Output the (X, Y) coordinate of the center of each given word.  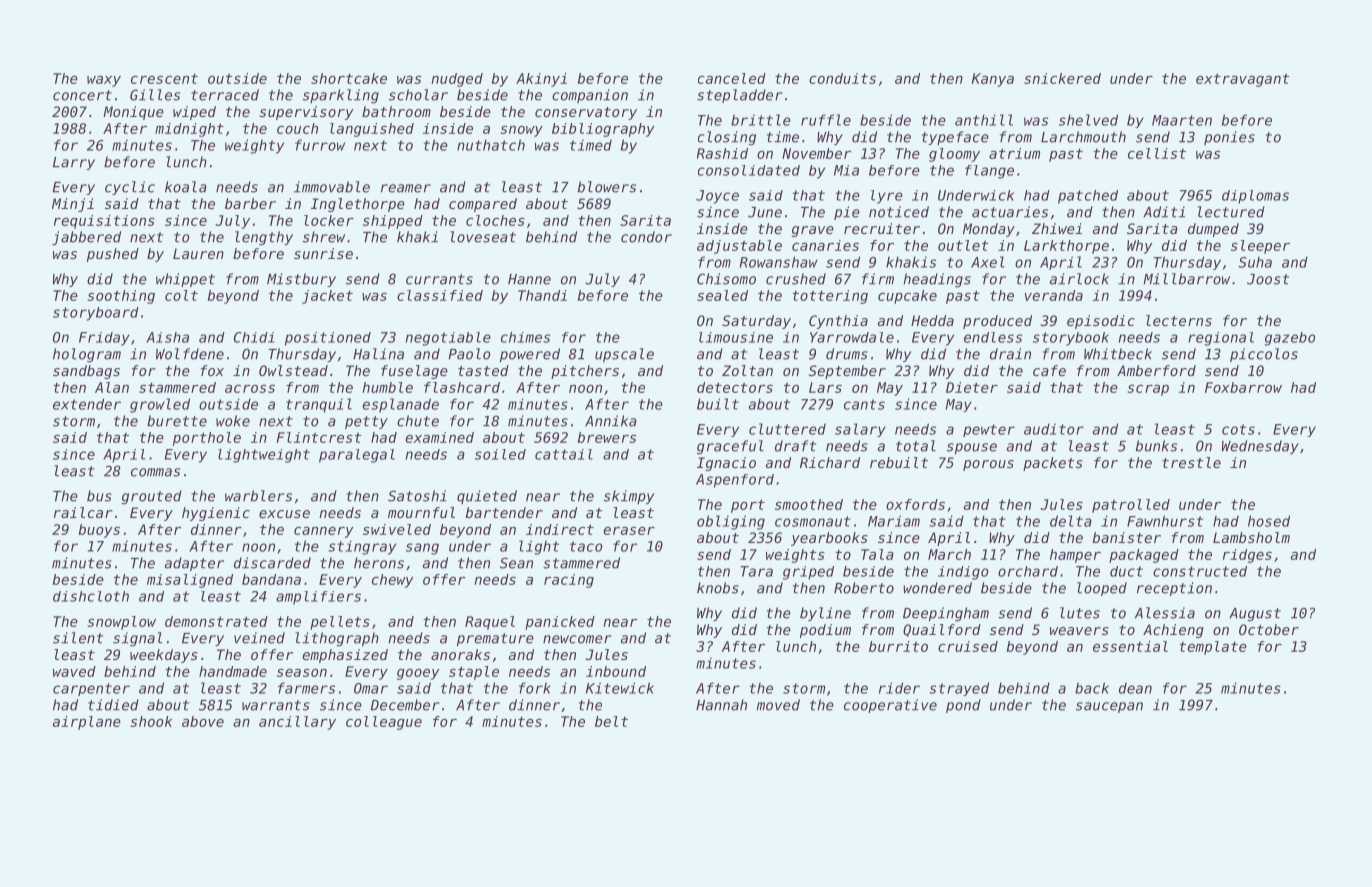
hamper (1075, 556)
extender (87, 404)
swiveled (397, 529)
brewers (607, 437)
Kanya (993, 80)
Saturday (756, 322)
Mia (846, 170)
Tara (757, 571)
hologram (87, 355)
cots (1238, 429)
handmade (233, 671)
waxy (104, 81)
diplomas (1255, 197)
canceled (732, 78)
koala (186, 187)
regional (1221, 339)
